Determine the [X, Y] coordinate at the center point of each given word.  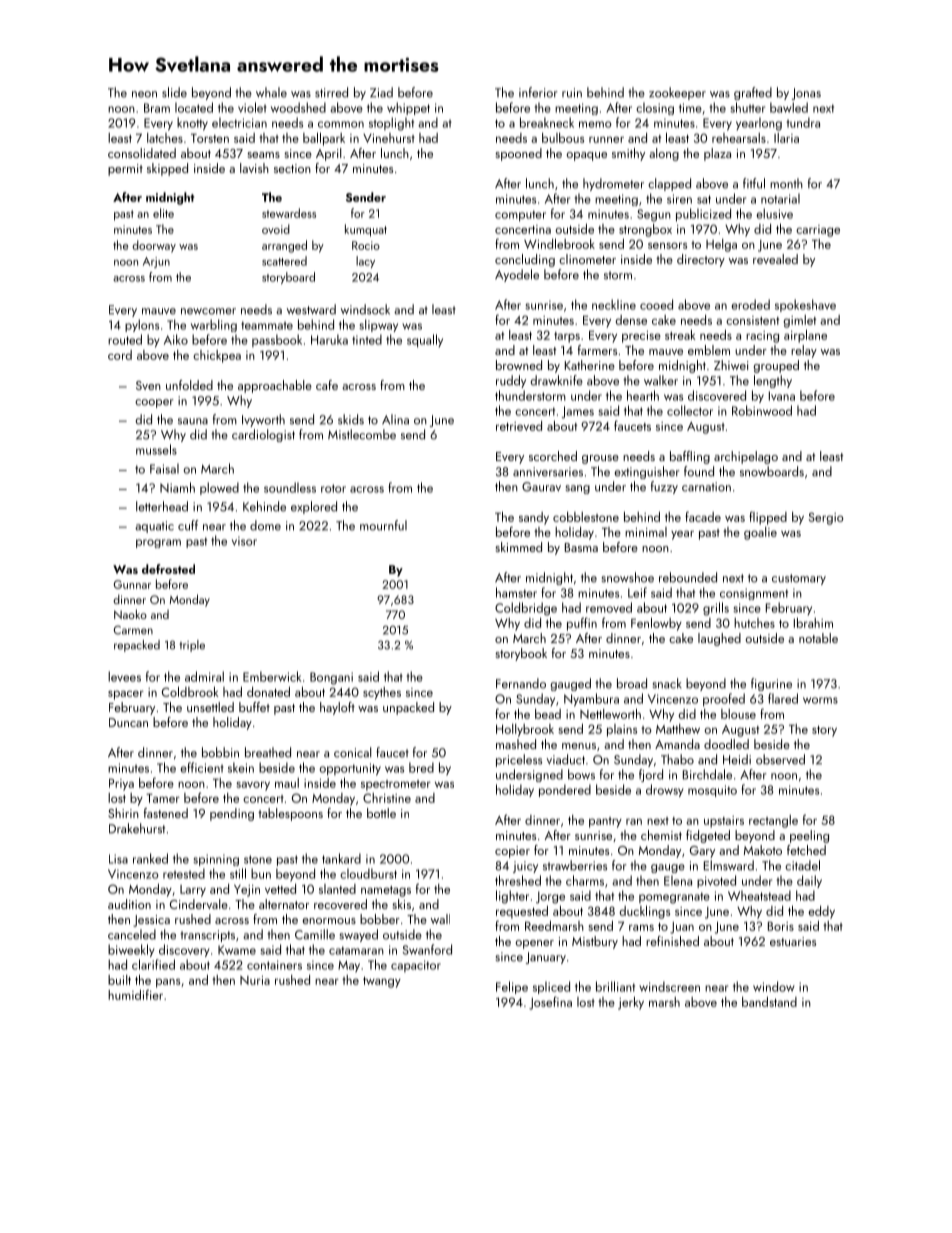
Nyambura [591, 700]
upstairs [724, 822]
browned [519, 365]
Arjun [156, 262]
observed [780, 759]
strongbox [645, 230]
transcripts [207, 936]
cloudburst [368, 873]
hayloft [337, 708]
